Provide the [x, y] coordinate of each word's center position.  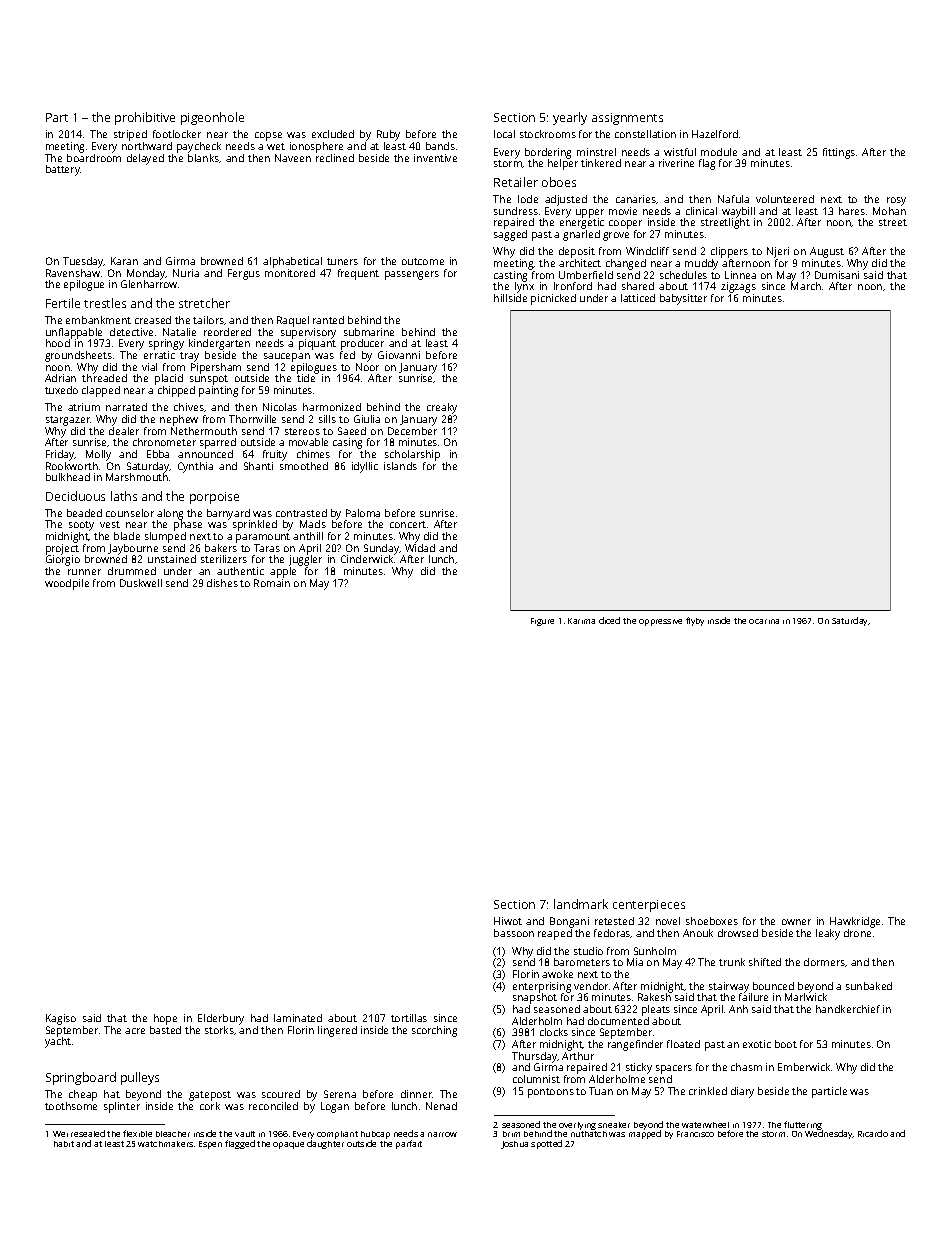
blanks [204, 158]
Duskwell [141, 583]
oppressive [660, 622]
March [806, 286]
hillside [510, 298]
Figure [542, 622]
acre [135, 1031]
